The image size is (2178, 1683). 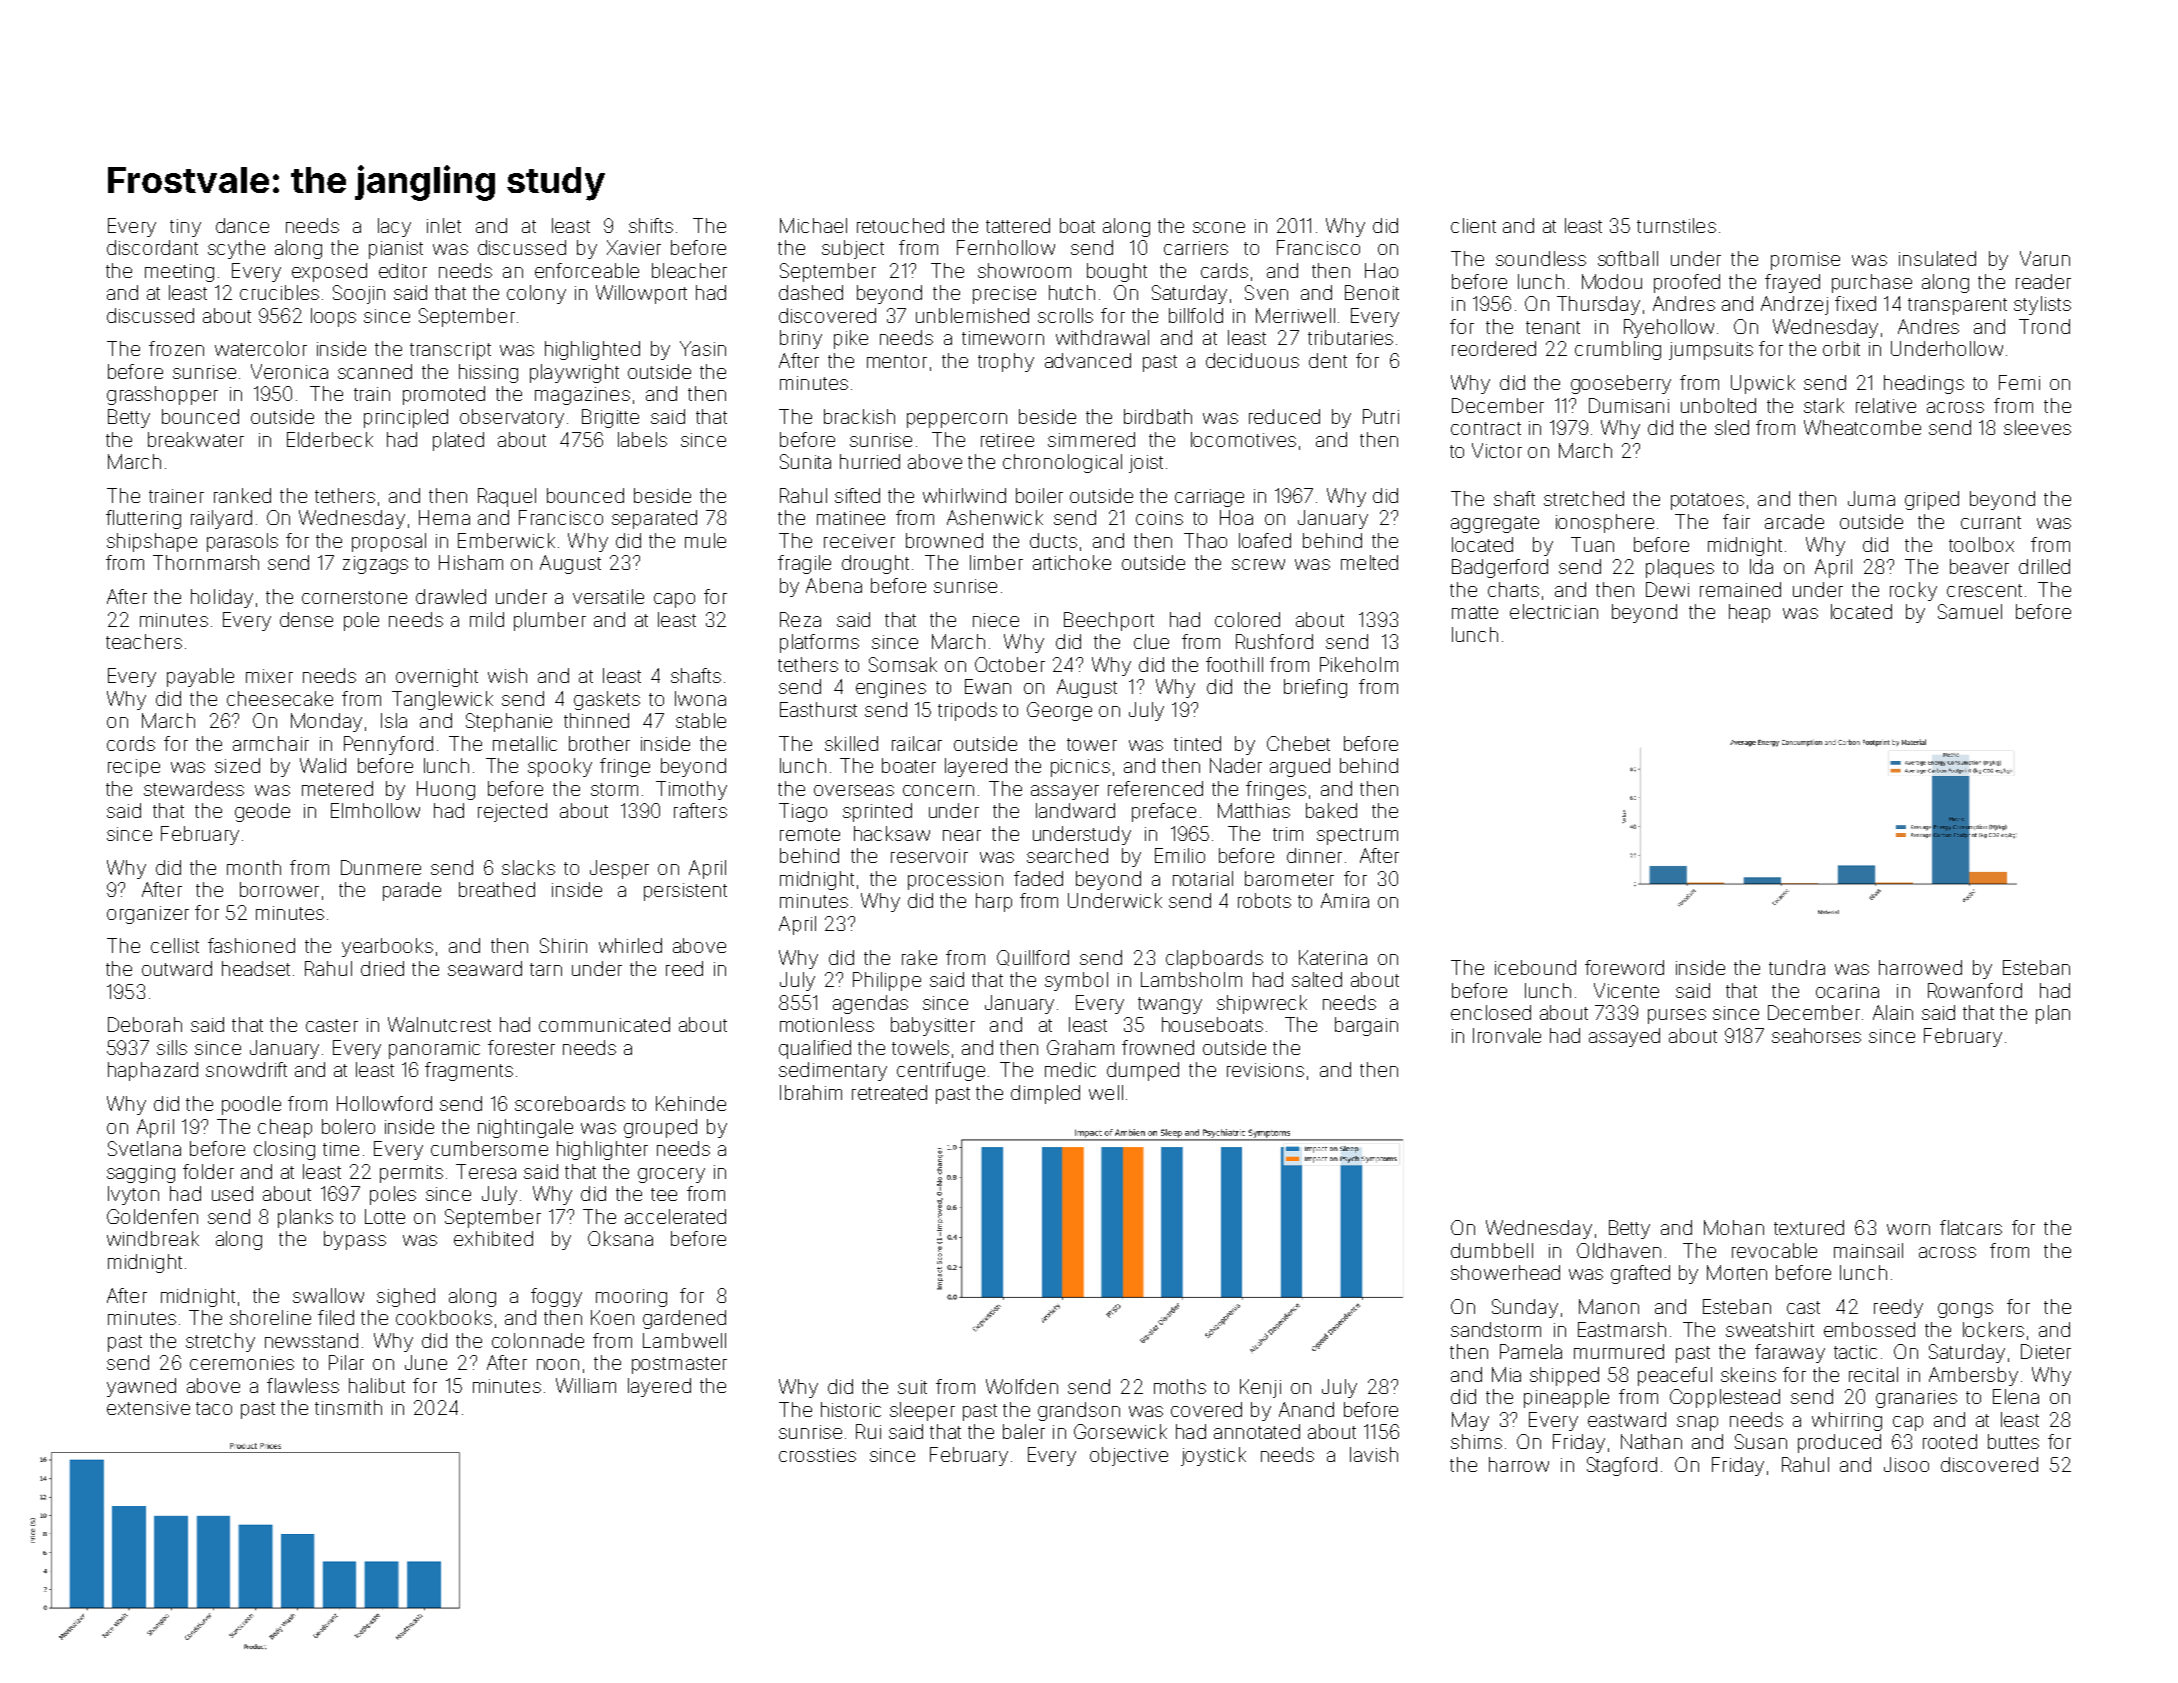 I want to click on Modou, so click(x=1612, y=281).
